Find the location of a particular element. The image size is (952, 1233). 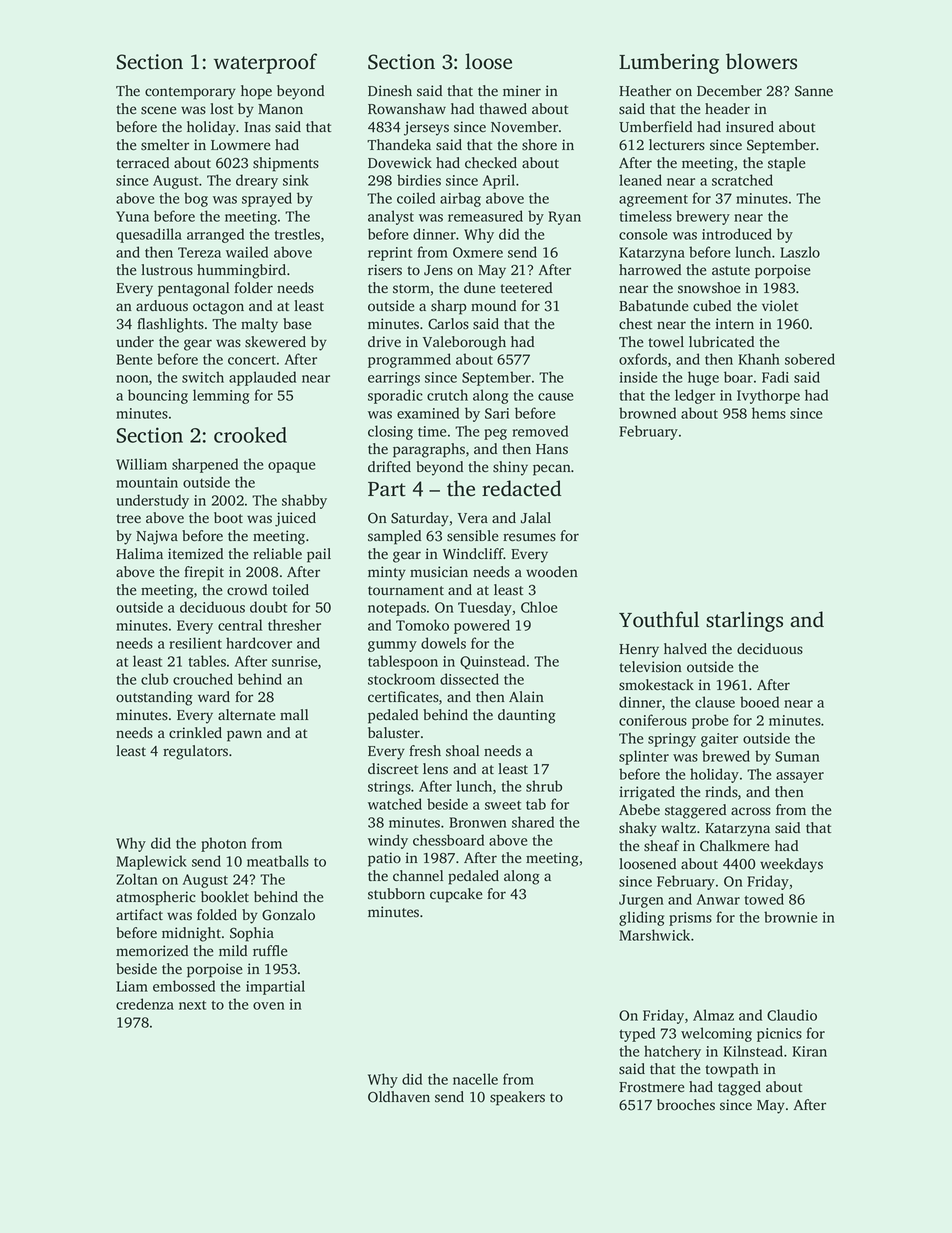

speakers is located at coordinates (517, 1098).
